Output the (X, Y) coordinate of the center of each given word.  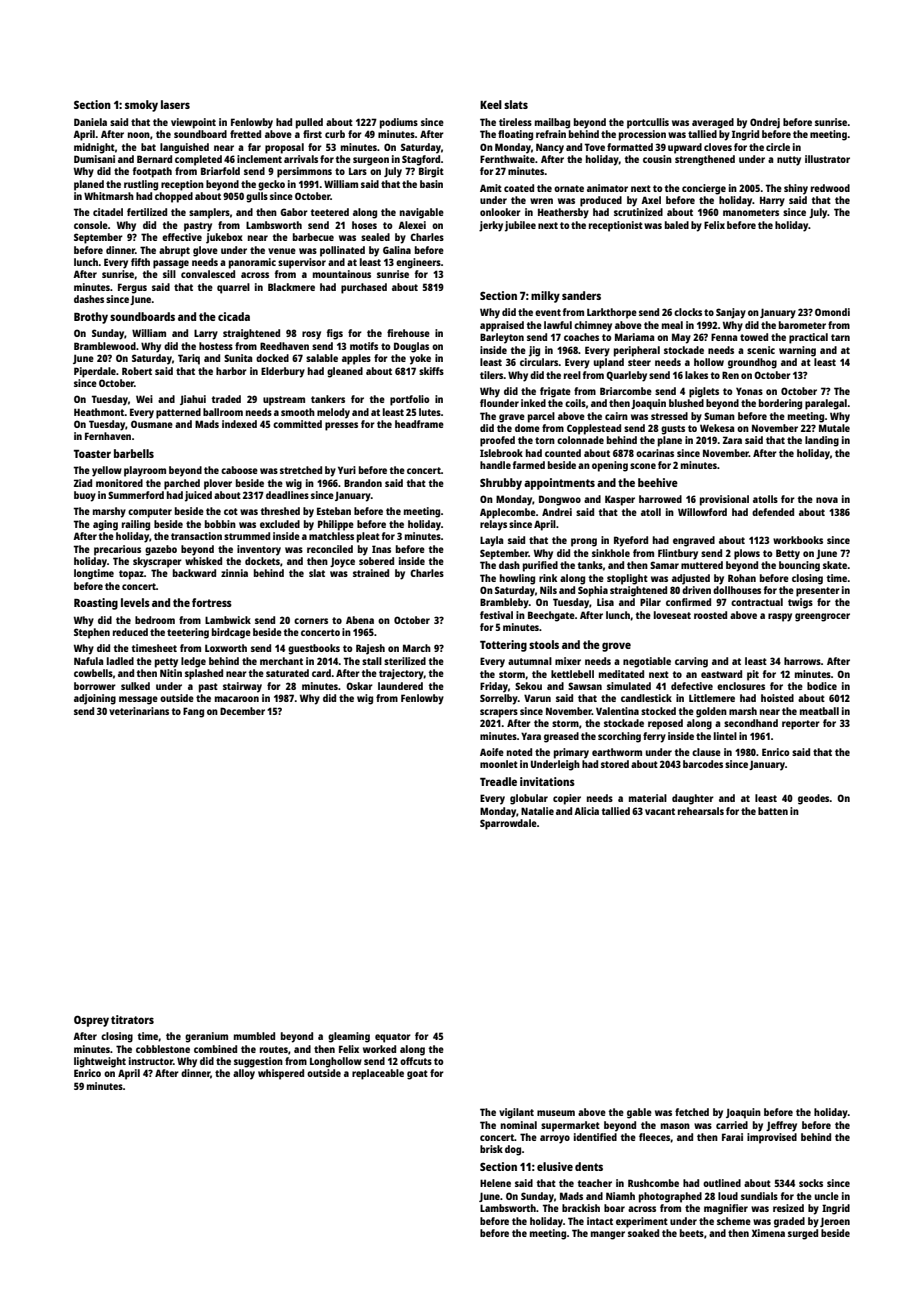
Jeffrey (781, 1126)
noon (139, 135)
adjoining (95, 699)
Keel (491, 104)
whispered (281, 1074)
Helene (495, 1183)
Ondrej (765, 123)
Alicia (586, 811)
